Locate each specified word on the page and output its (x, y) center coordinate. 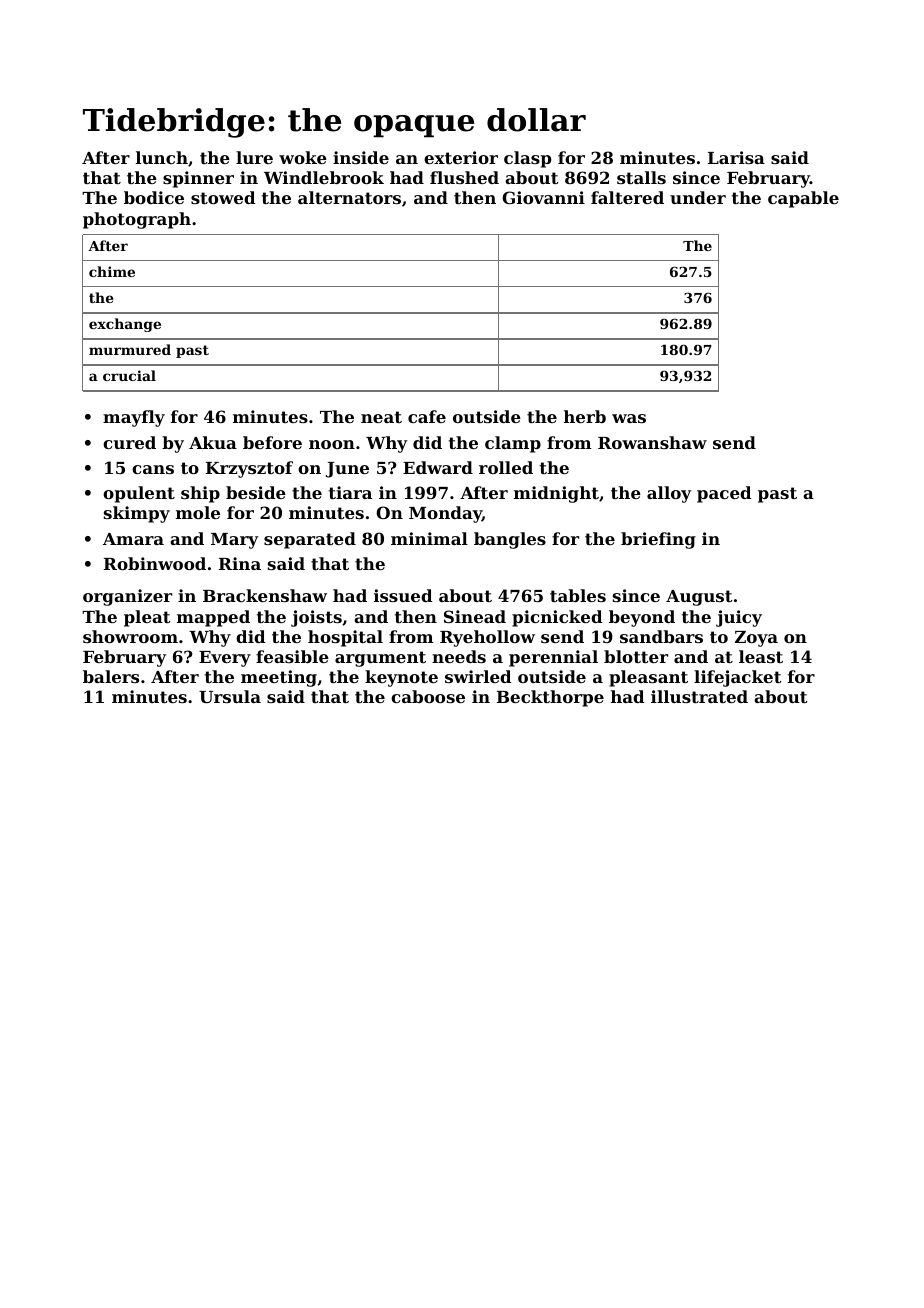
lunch (162, 157)
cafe (427, 416)
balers (111, 676)
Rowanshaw (652, 442)
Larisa (736, 157)
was (629, 418)
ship (200, 494)
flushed (464, 177)
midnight (556, 494)
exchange (125, 325)
